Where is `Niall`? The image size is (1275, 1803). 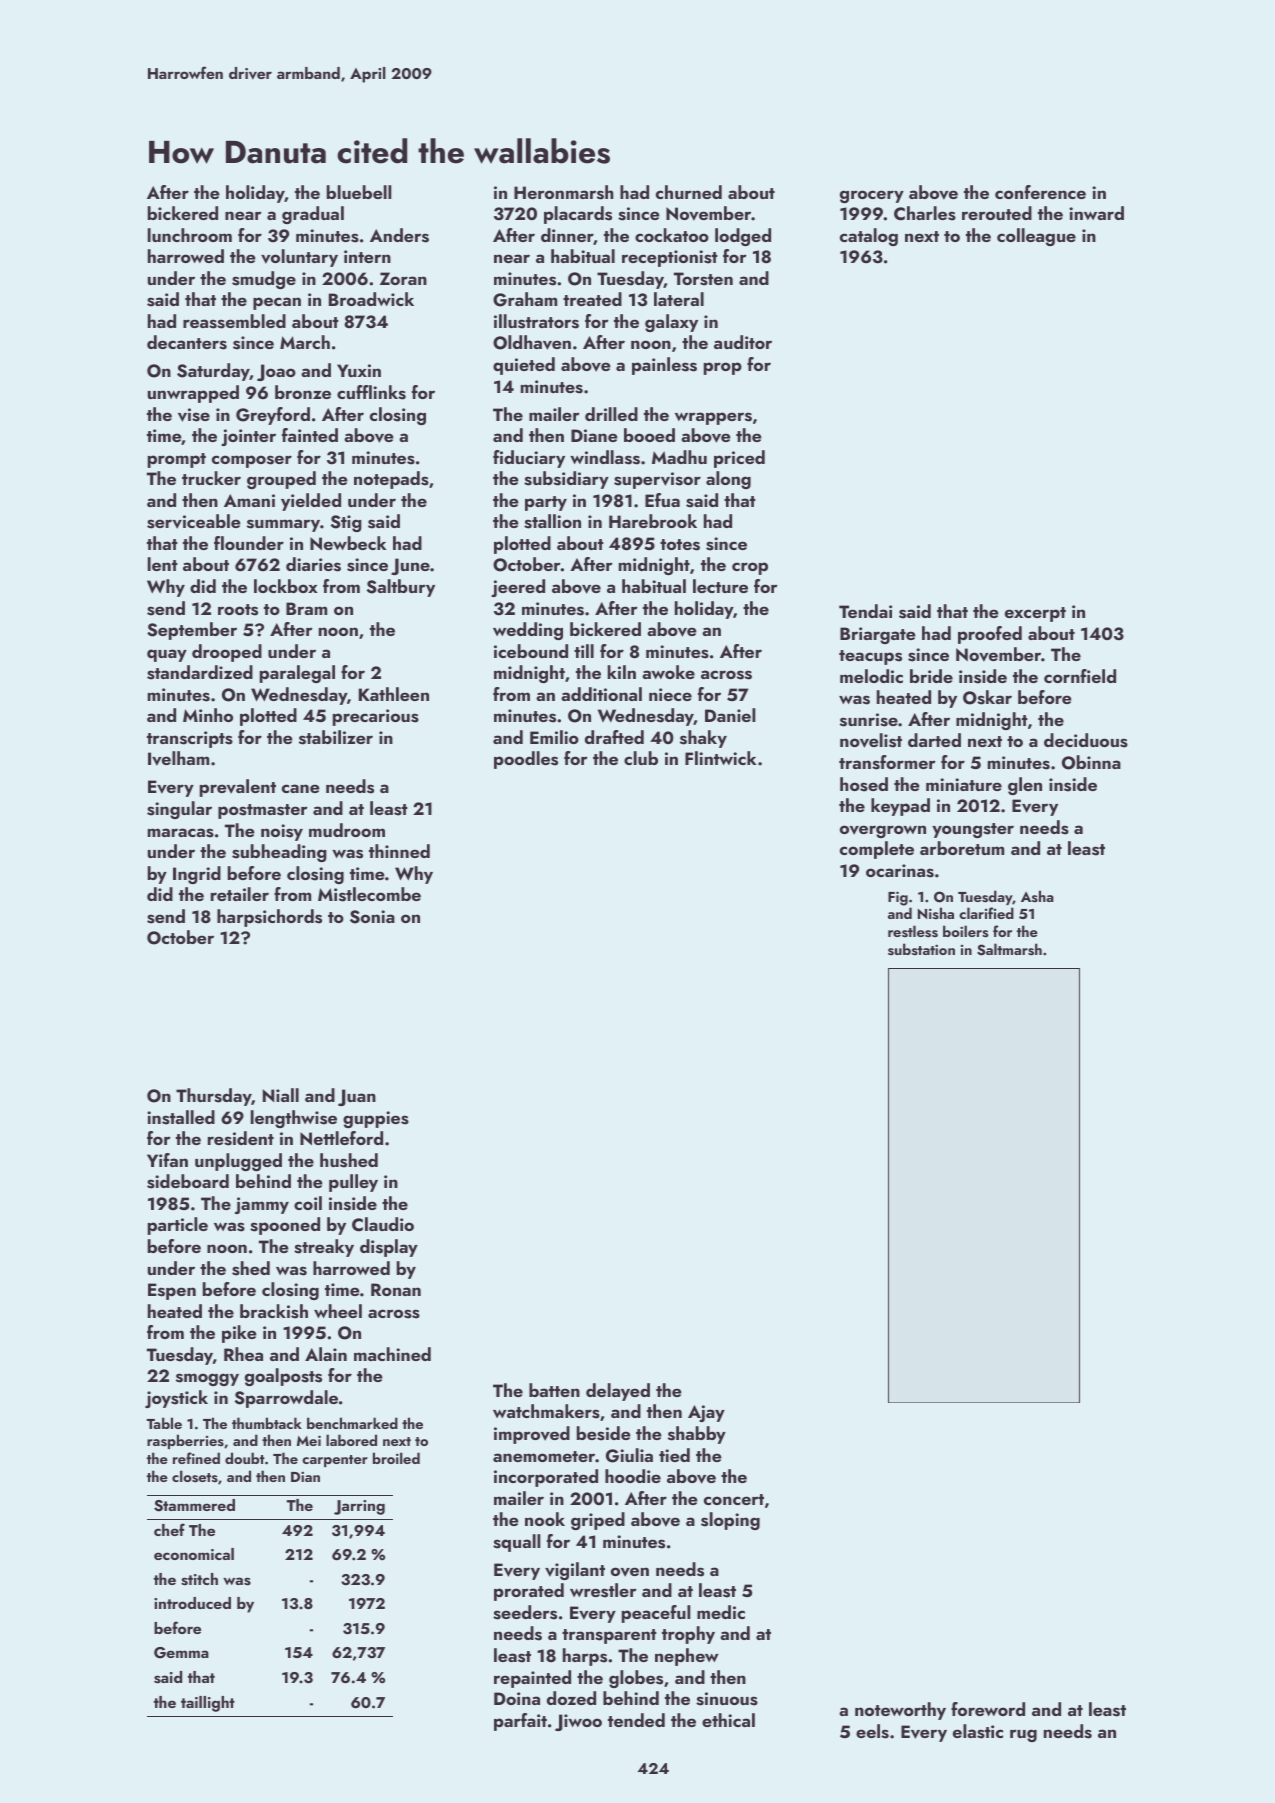
Niall is located at coordinates (281, 1095).
